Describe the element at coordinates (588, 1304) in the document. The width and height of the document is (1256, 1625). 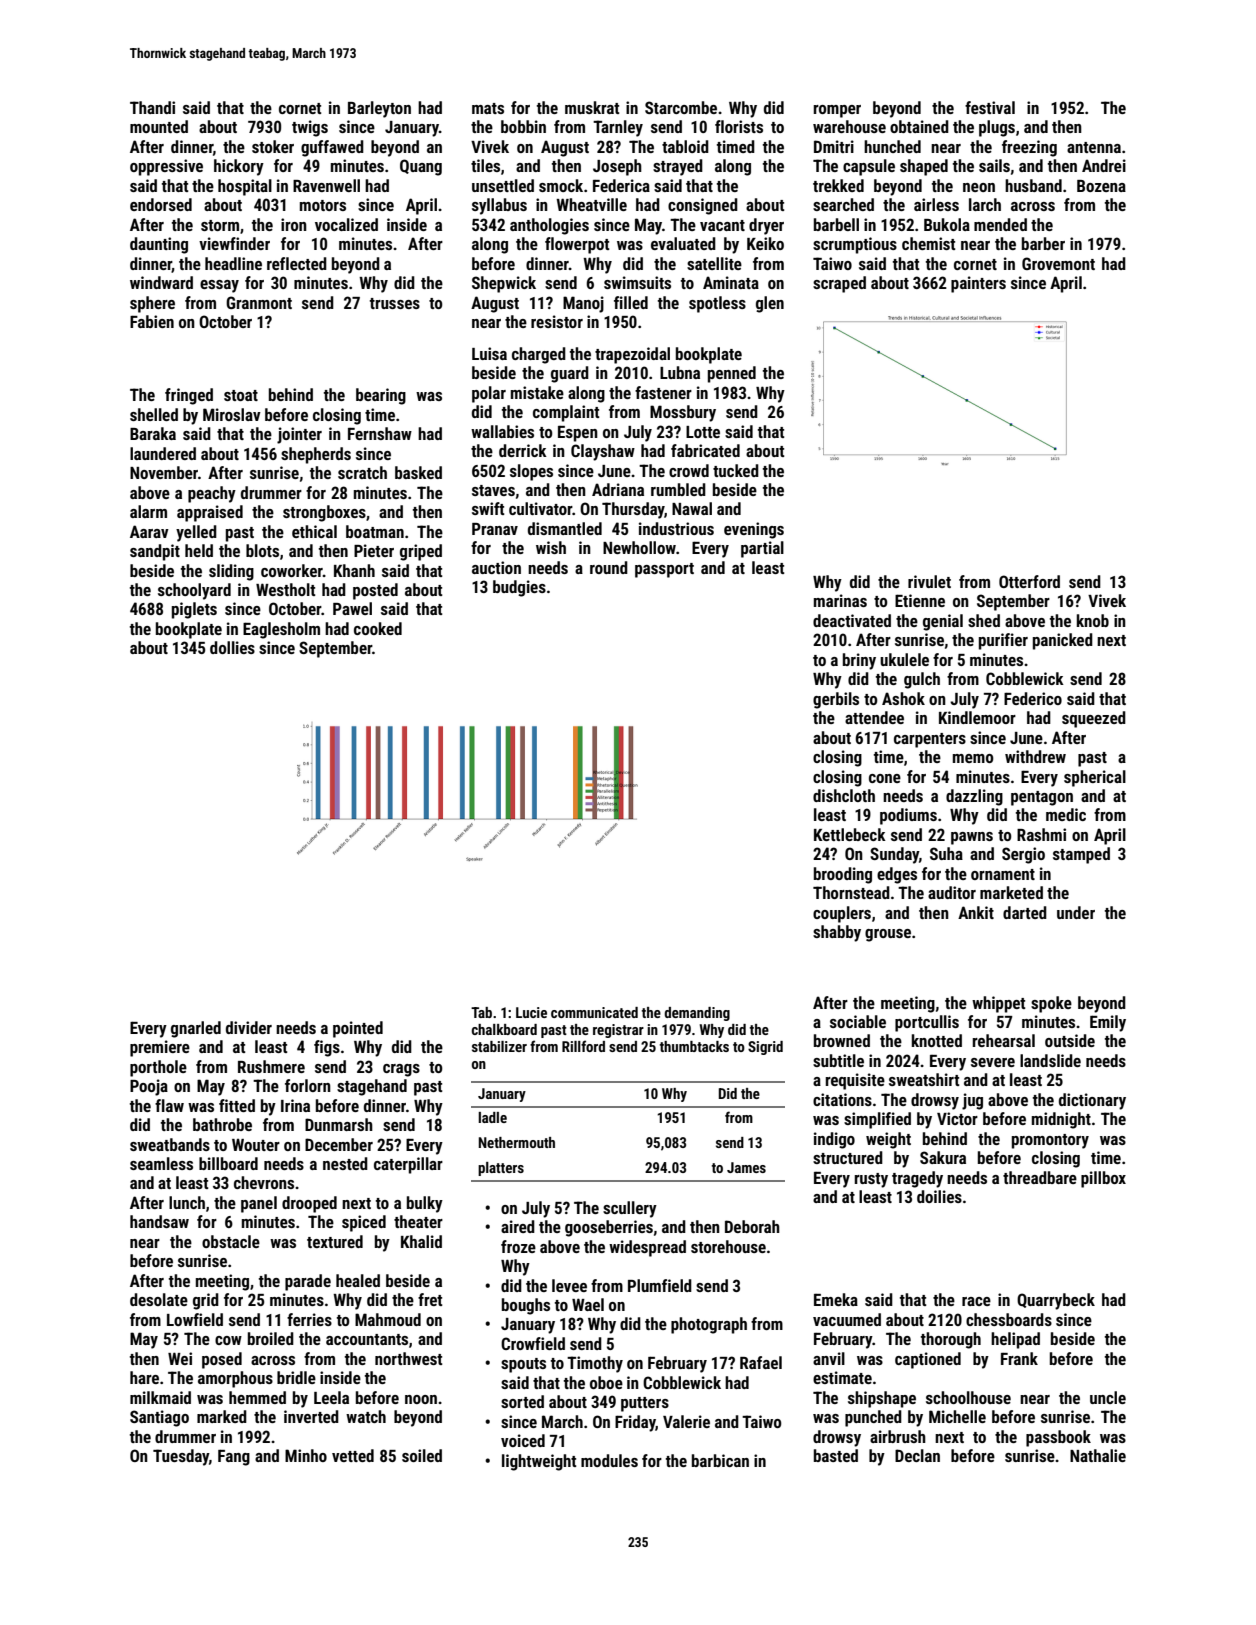
I see `Wael` at that location.
